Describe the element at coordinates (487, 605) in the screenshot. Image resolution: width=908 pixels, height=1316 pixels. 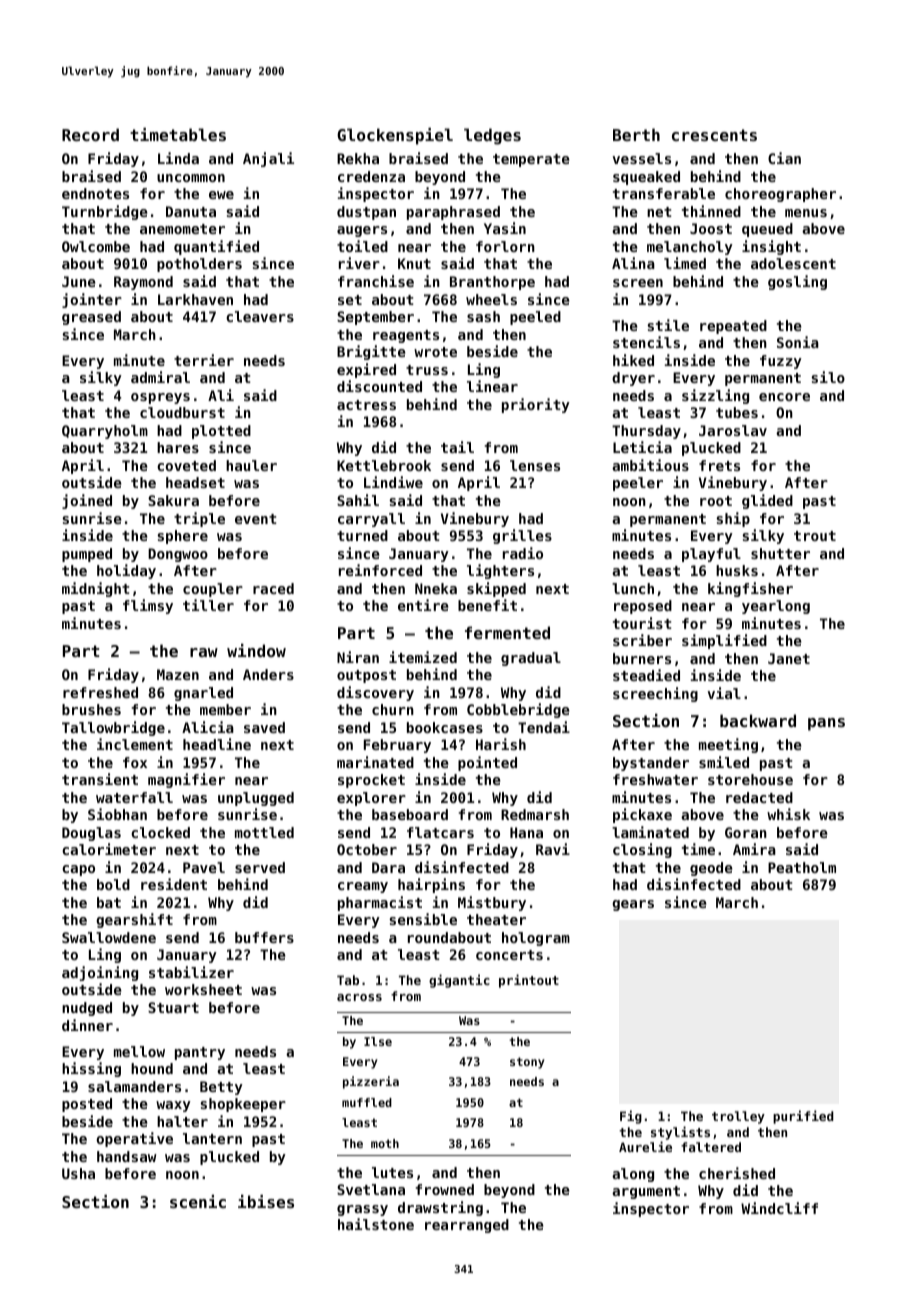
I see `benefit` at that location.
